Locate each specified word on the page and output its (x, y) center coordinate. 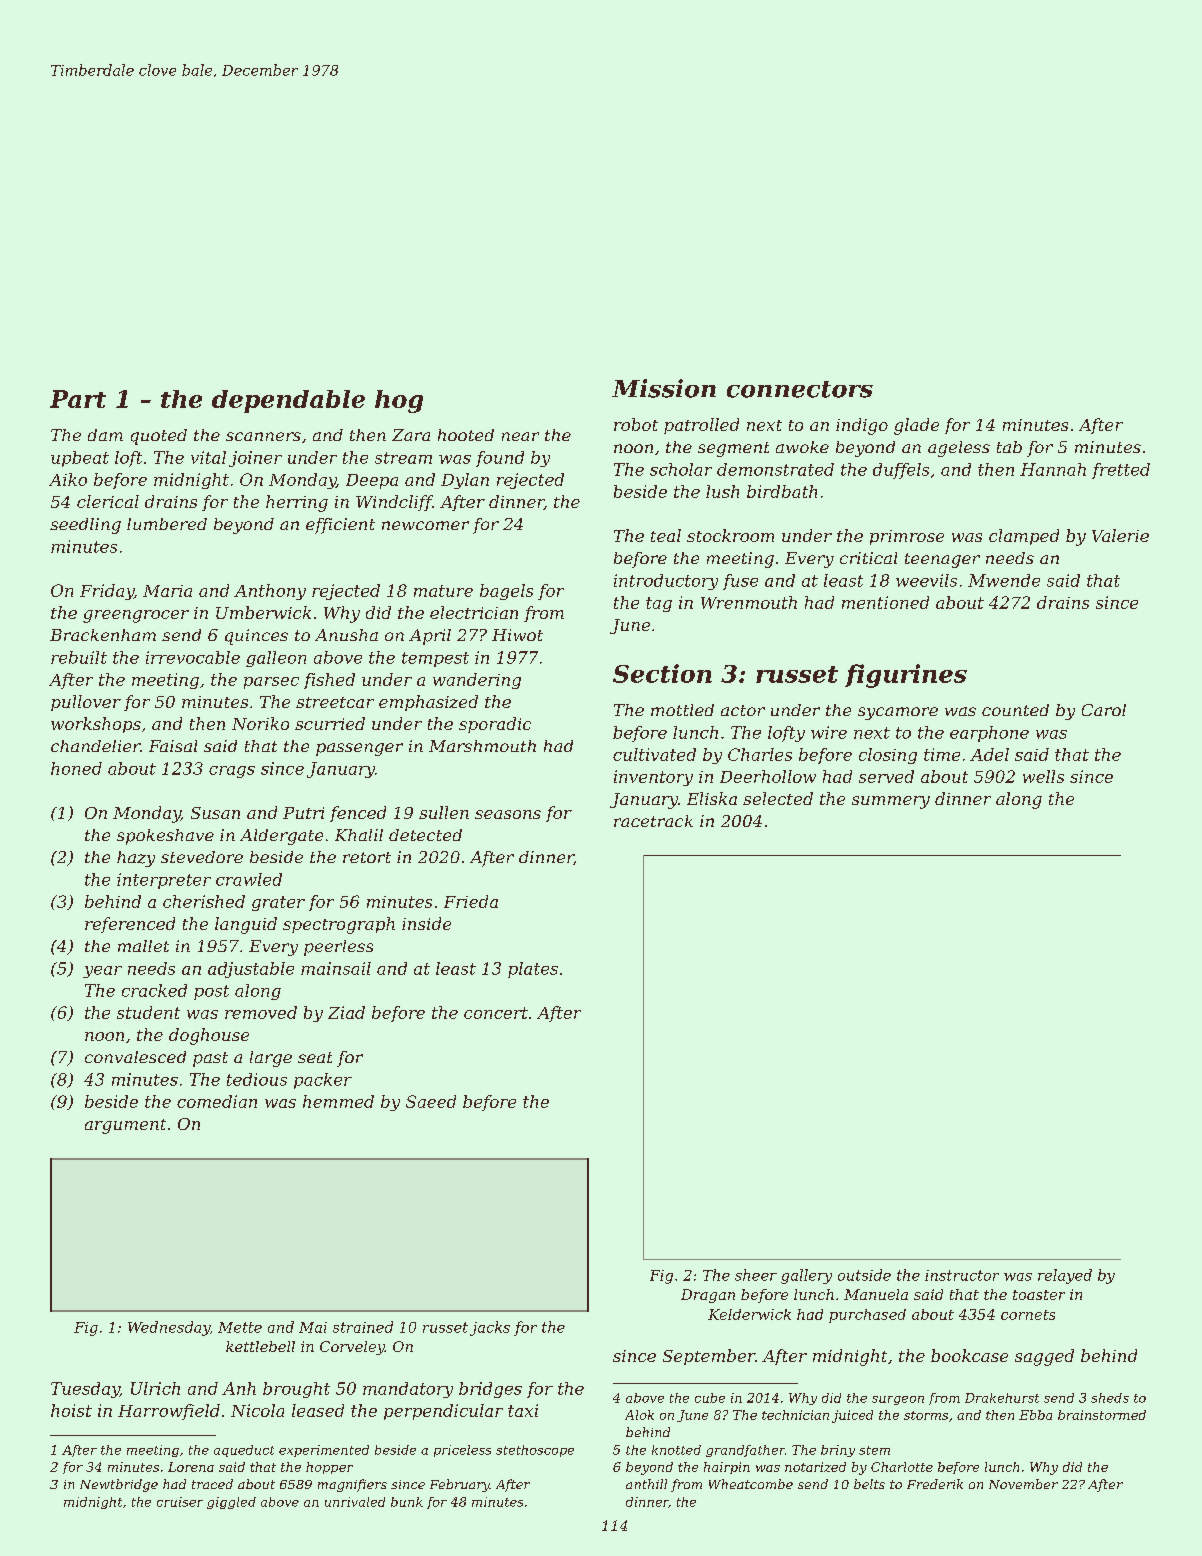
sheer (756, 1275)
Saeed (431, 1101)
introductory (666, 582)
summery (891, 802)
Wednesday (169, 1328)
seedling (85, 526)
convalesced (135, 1057)
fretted (1121, 471)
